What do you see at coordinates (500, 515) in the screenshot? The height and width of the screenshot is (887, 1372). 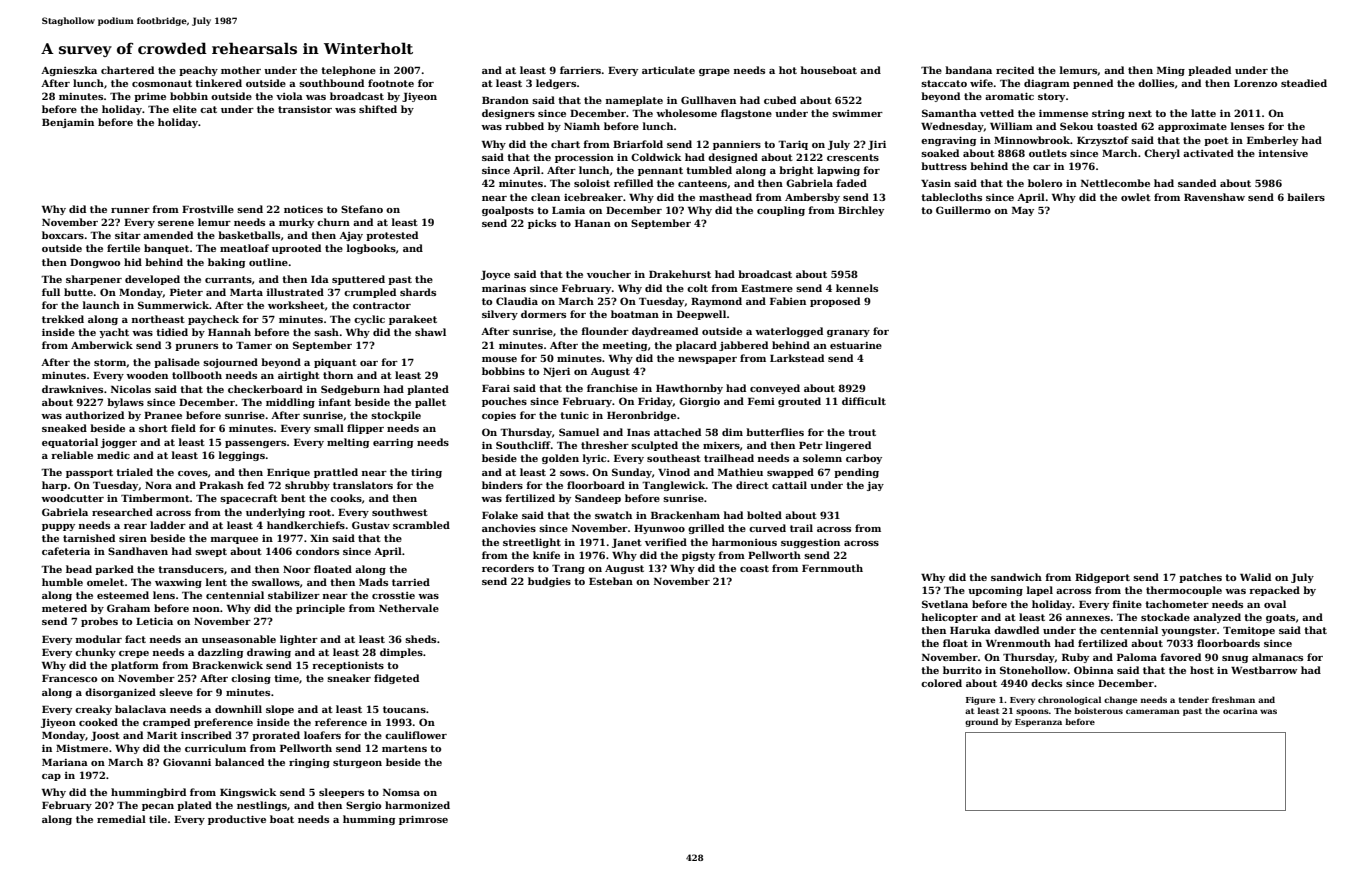 I see `Folake` at bounding box center [500, 515].
